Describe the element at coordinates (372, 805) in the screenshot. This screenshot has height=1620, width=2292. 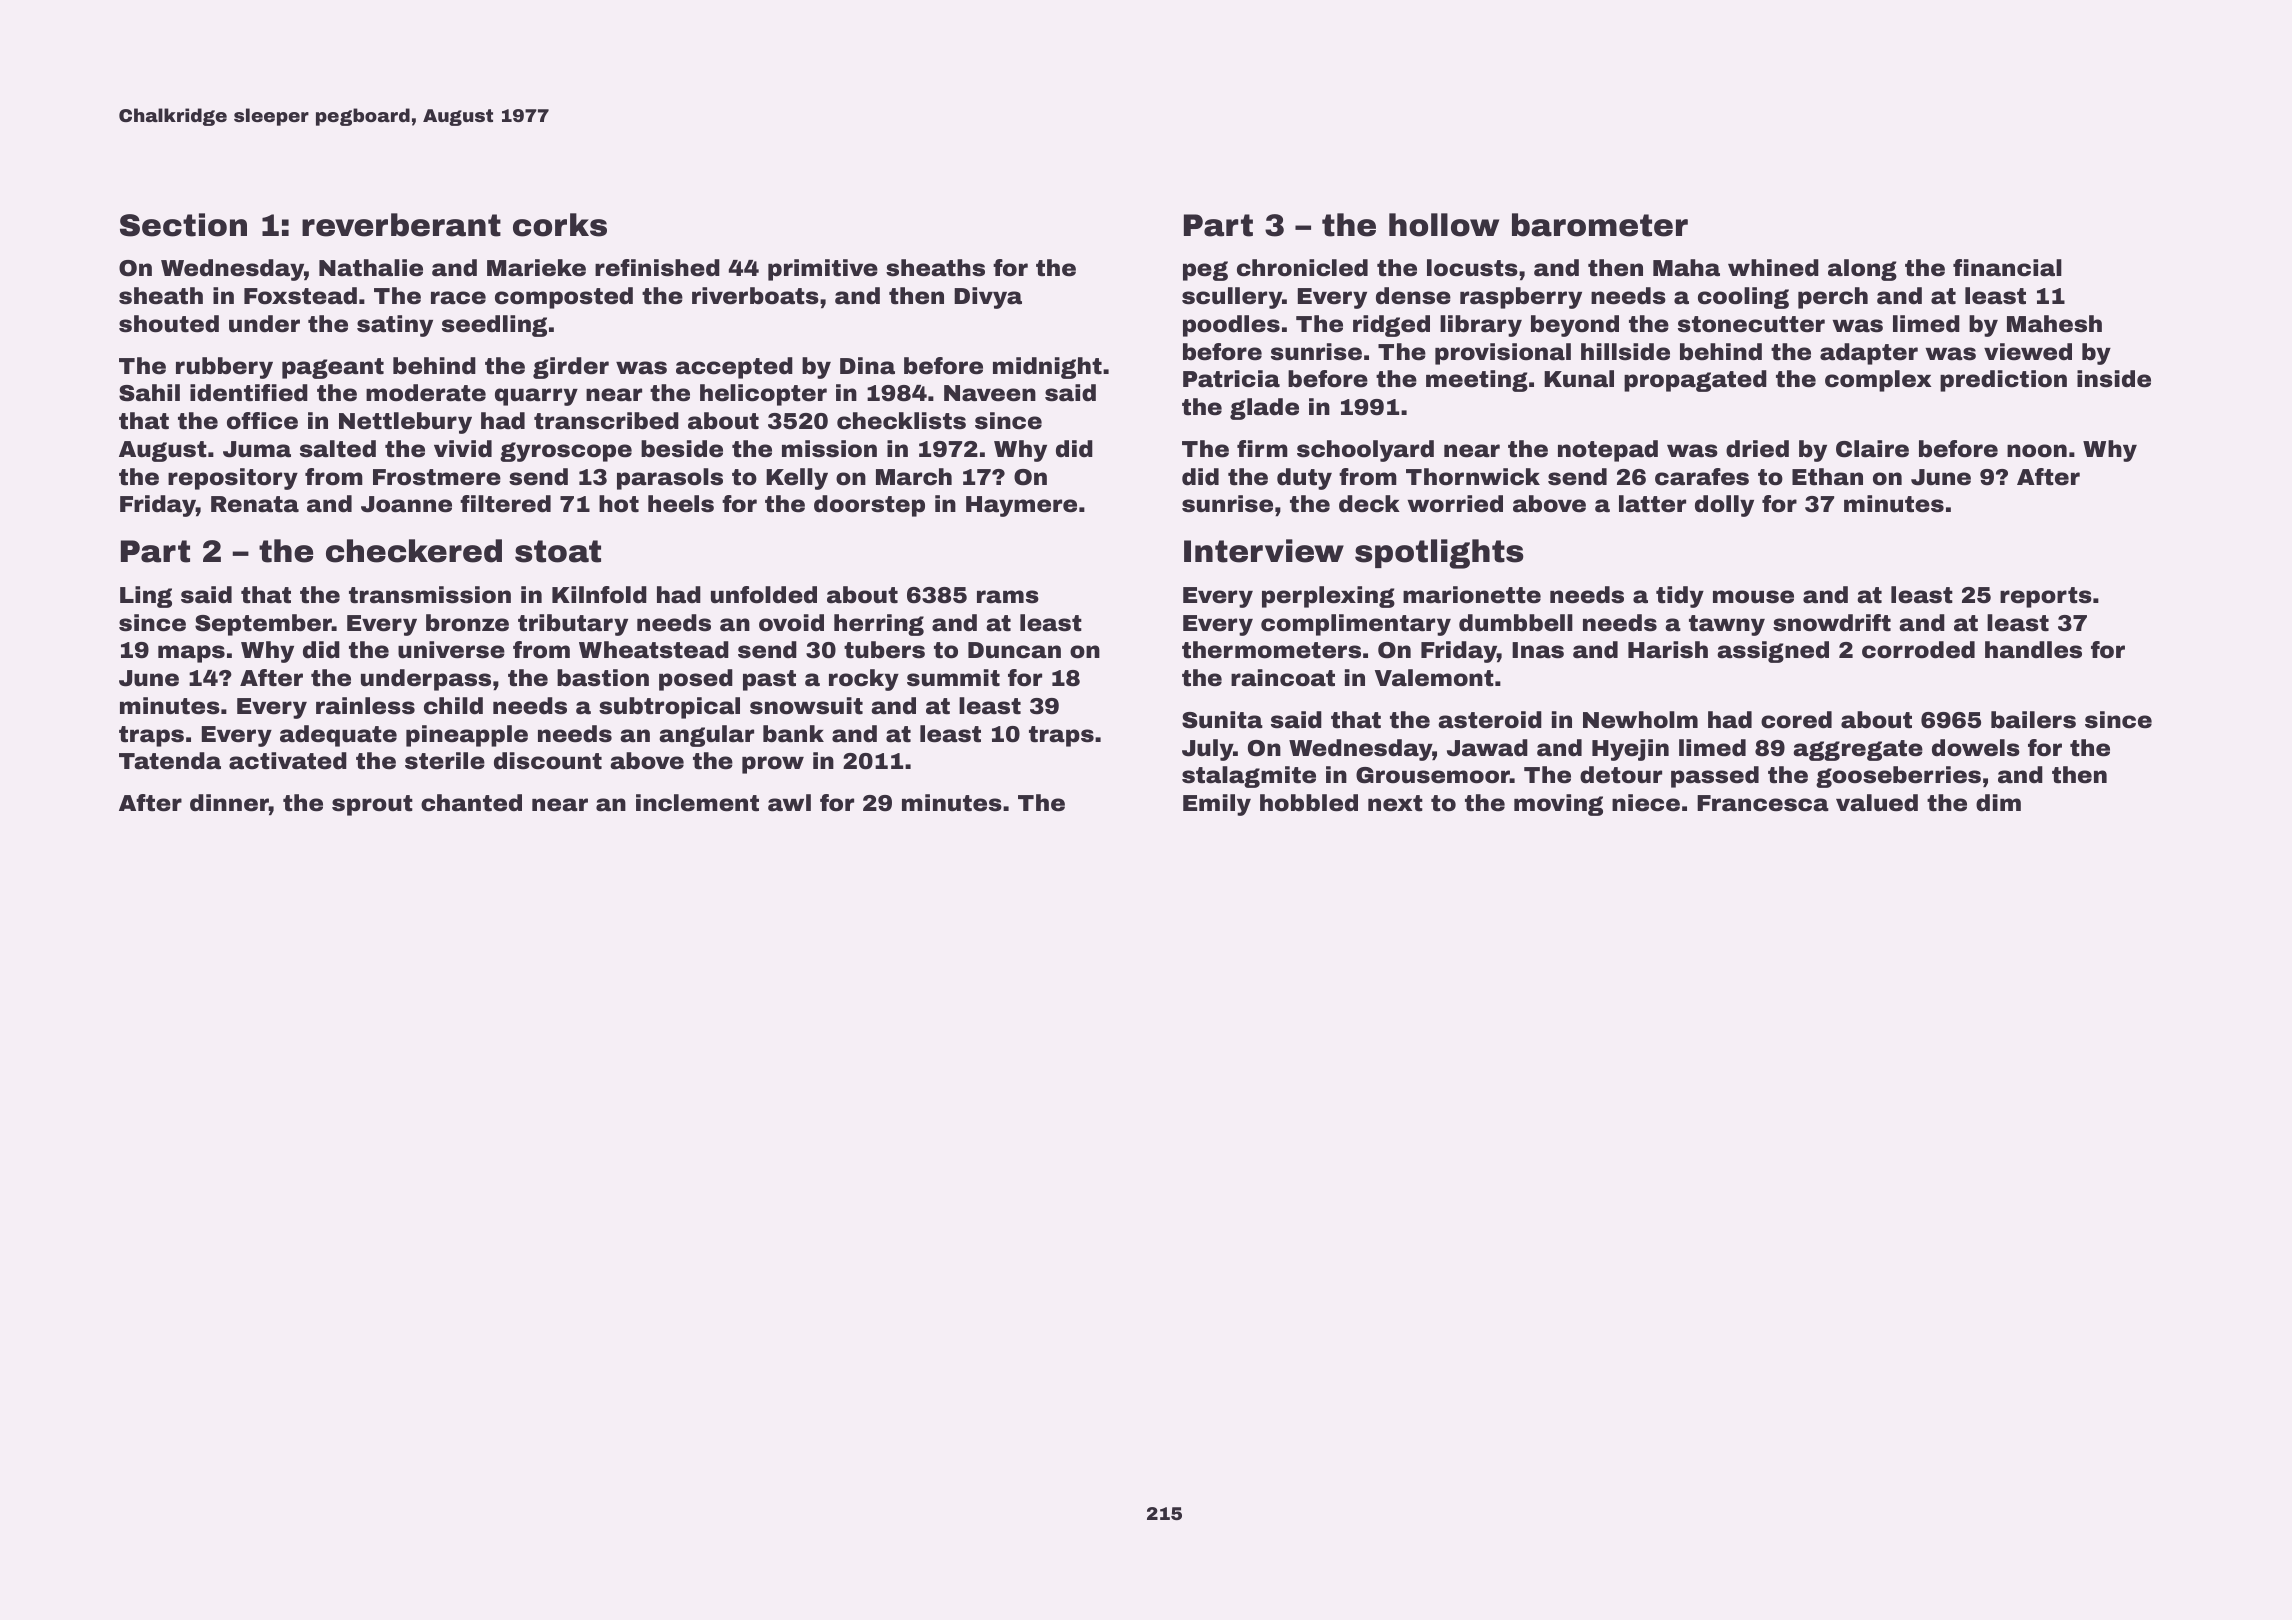
I see `sprout` at that location.
